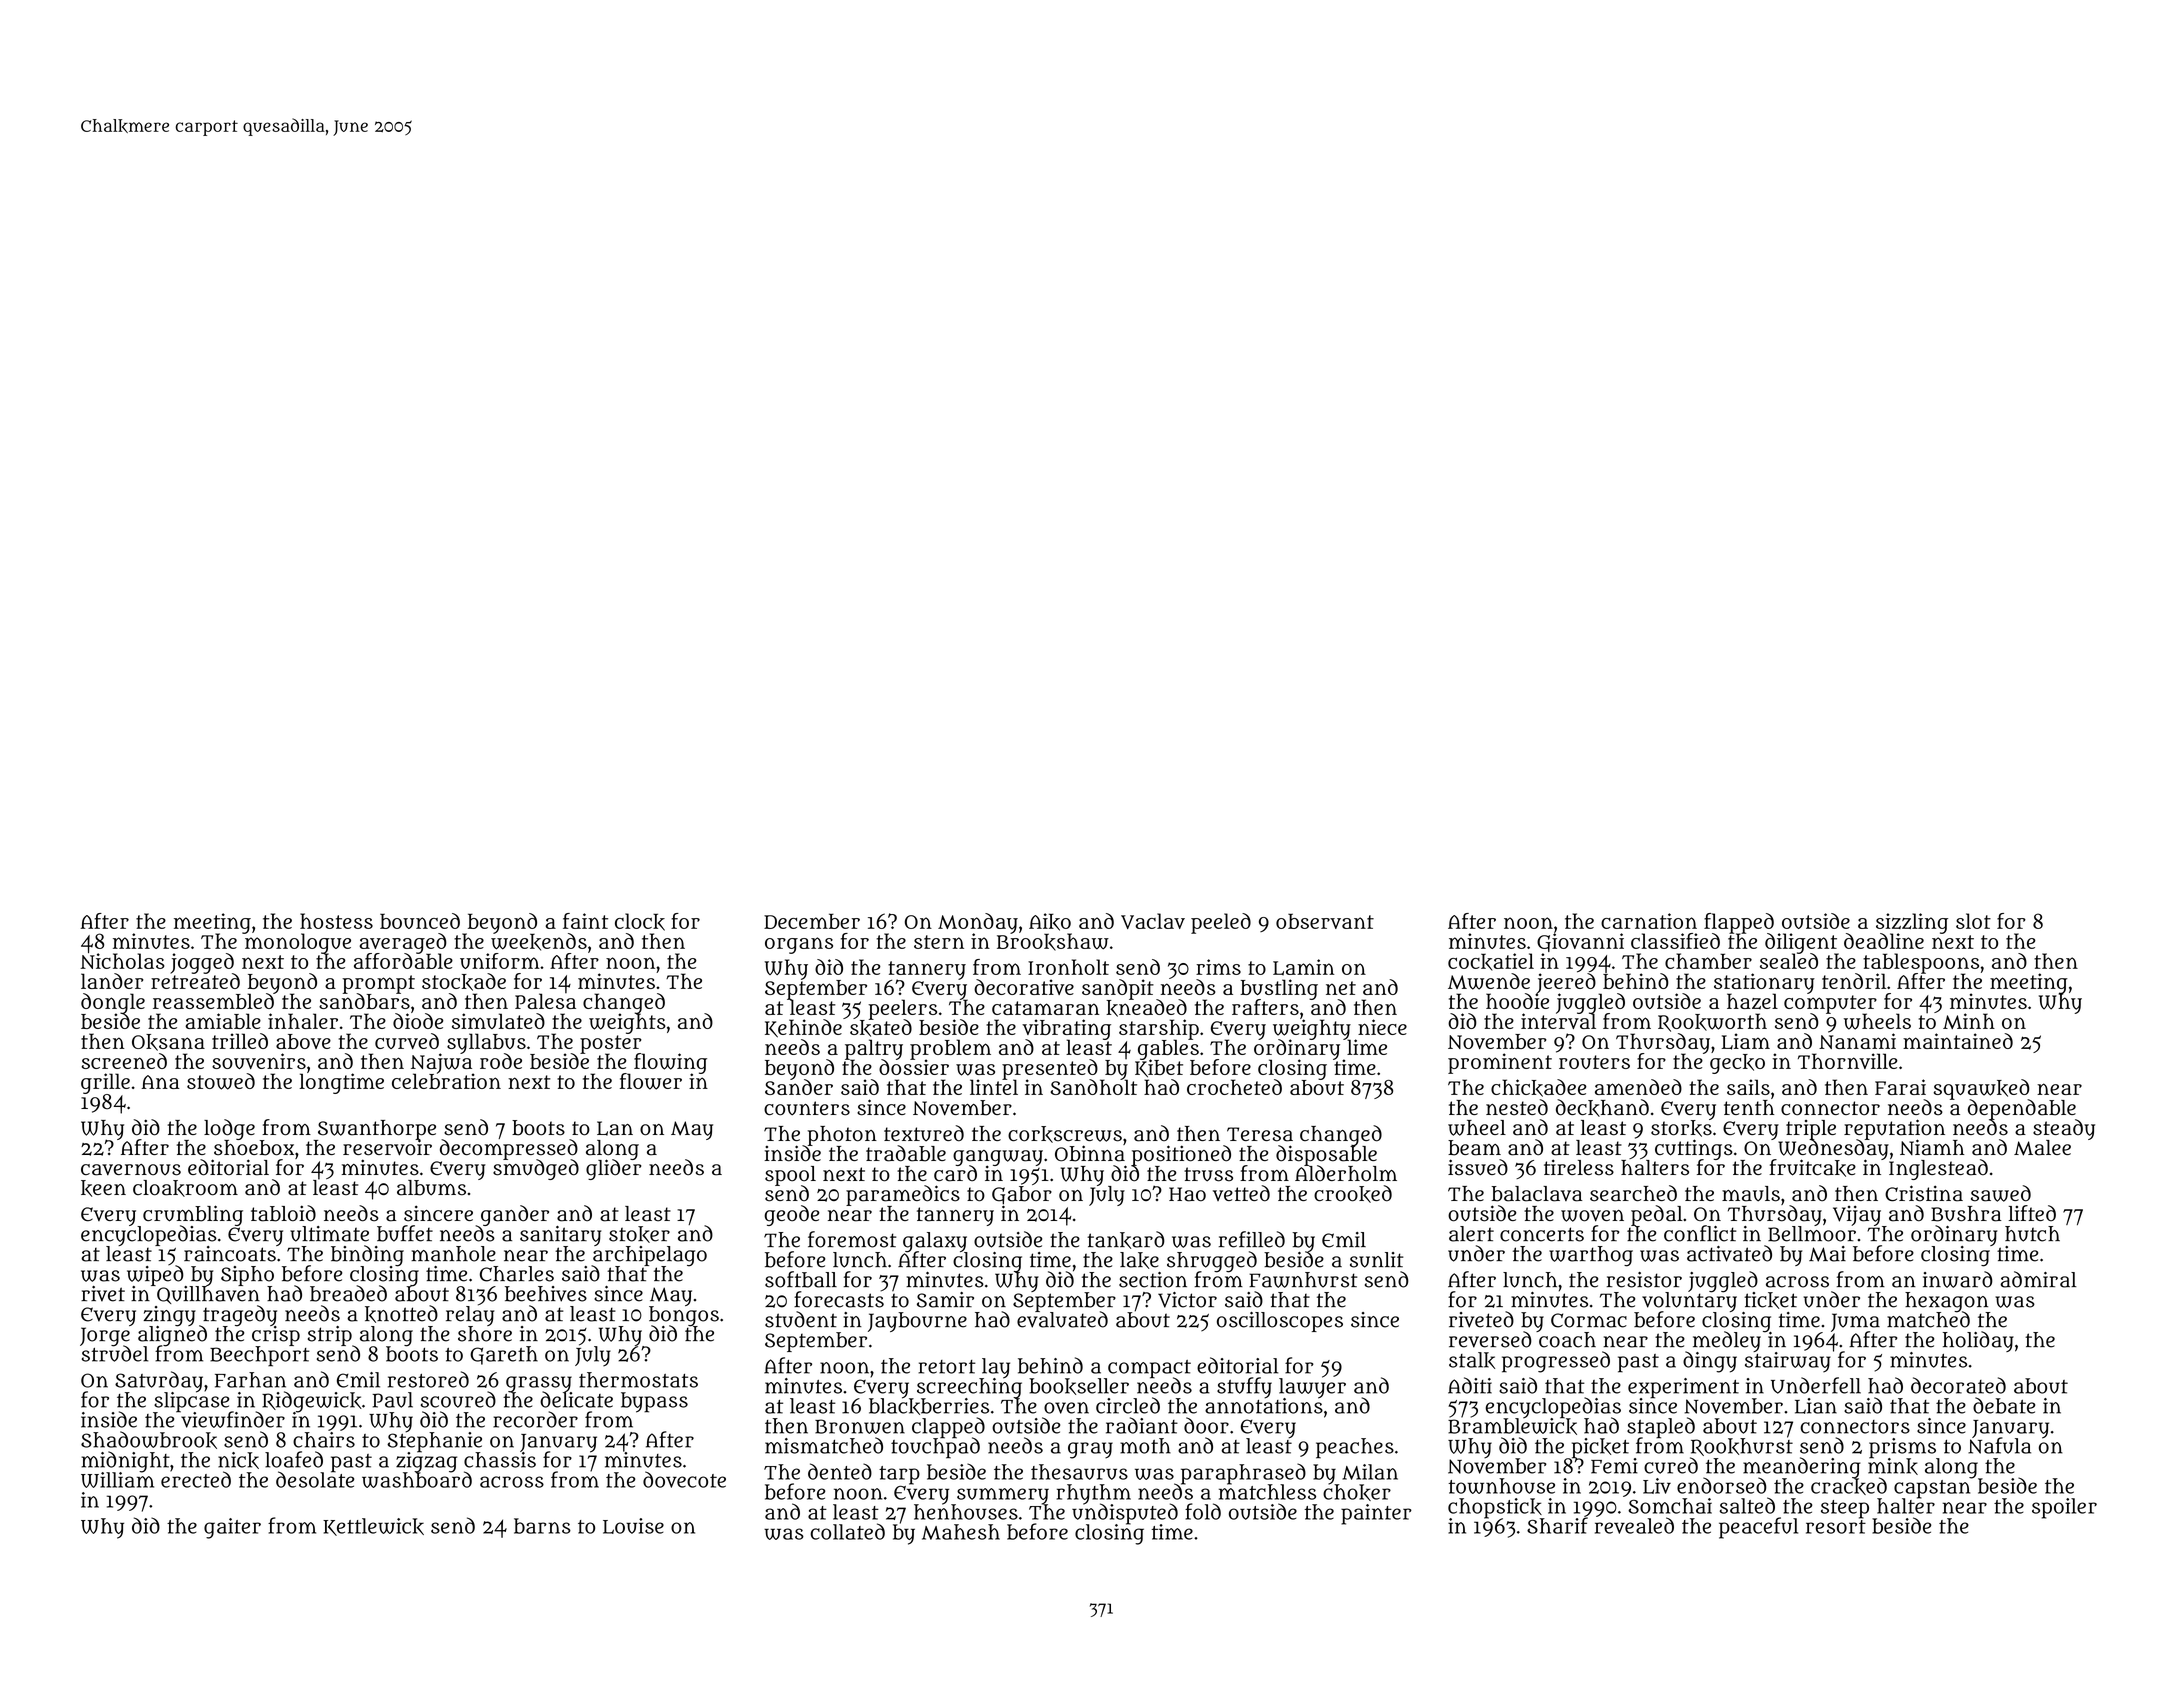 This screenshot has width=2178, height=1683. I want to click on dependable, so click(2022, 1109).
